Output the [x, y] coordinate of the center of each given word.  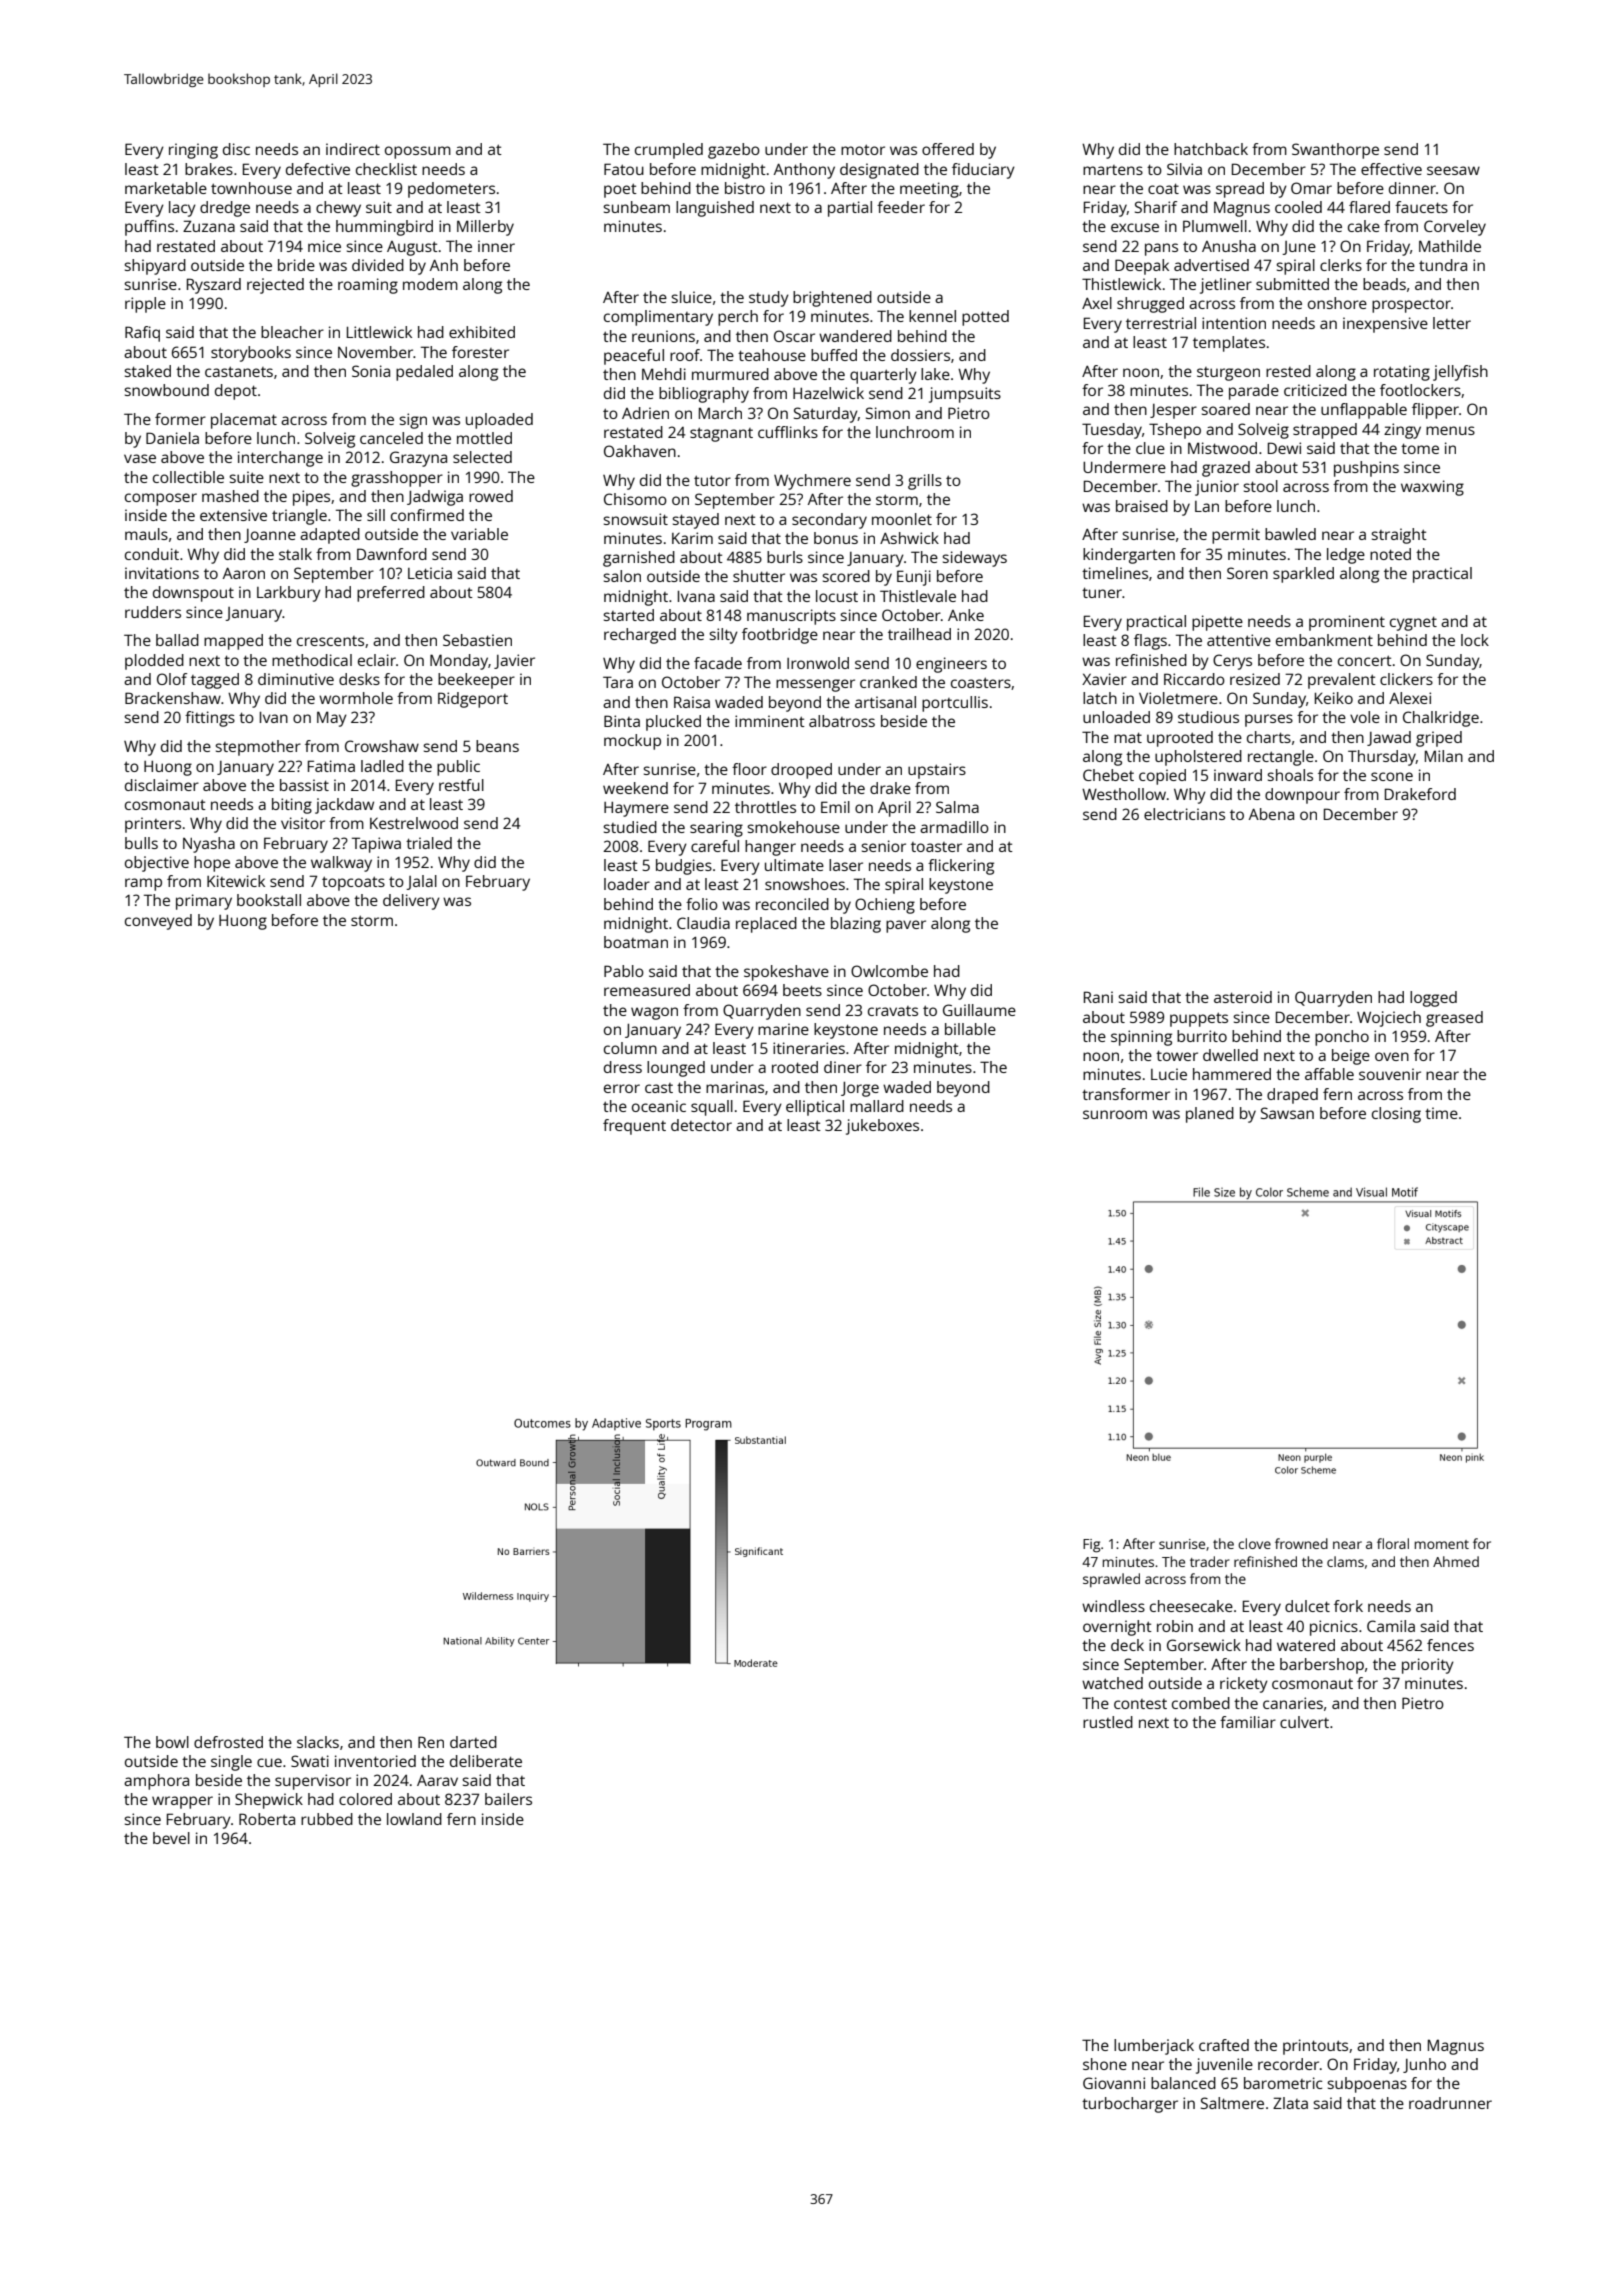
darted [473, 1742]
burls [785, 557]
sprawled [1111, 1580]
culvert [1304, 1722]
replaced [766, 925]
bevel [171, 1838]
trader [1209, 1561]
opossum [418, 152]
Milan [1444, 756]
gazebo [734, 151]
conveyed [158, 922]
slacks [318, 1742]
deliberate [486, 1761]
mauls [146, 534]
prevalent [1342, 681]
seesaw [1453, 170]
